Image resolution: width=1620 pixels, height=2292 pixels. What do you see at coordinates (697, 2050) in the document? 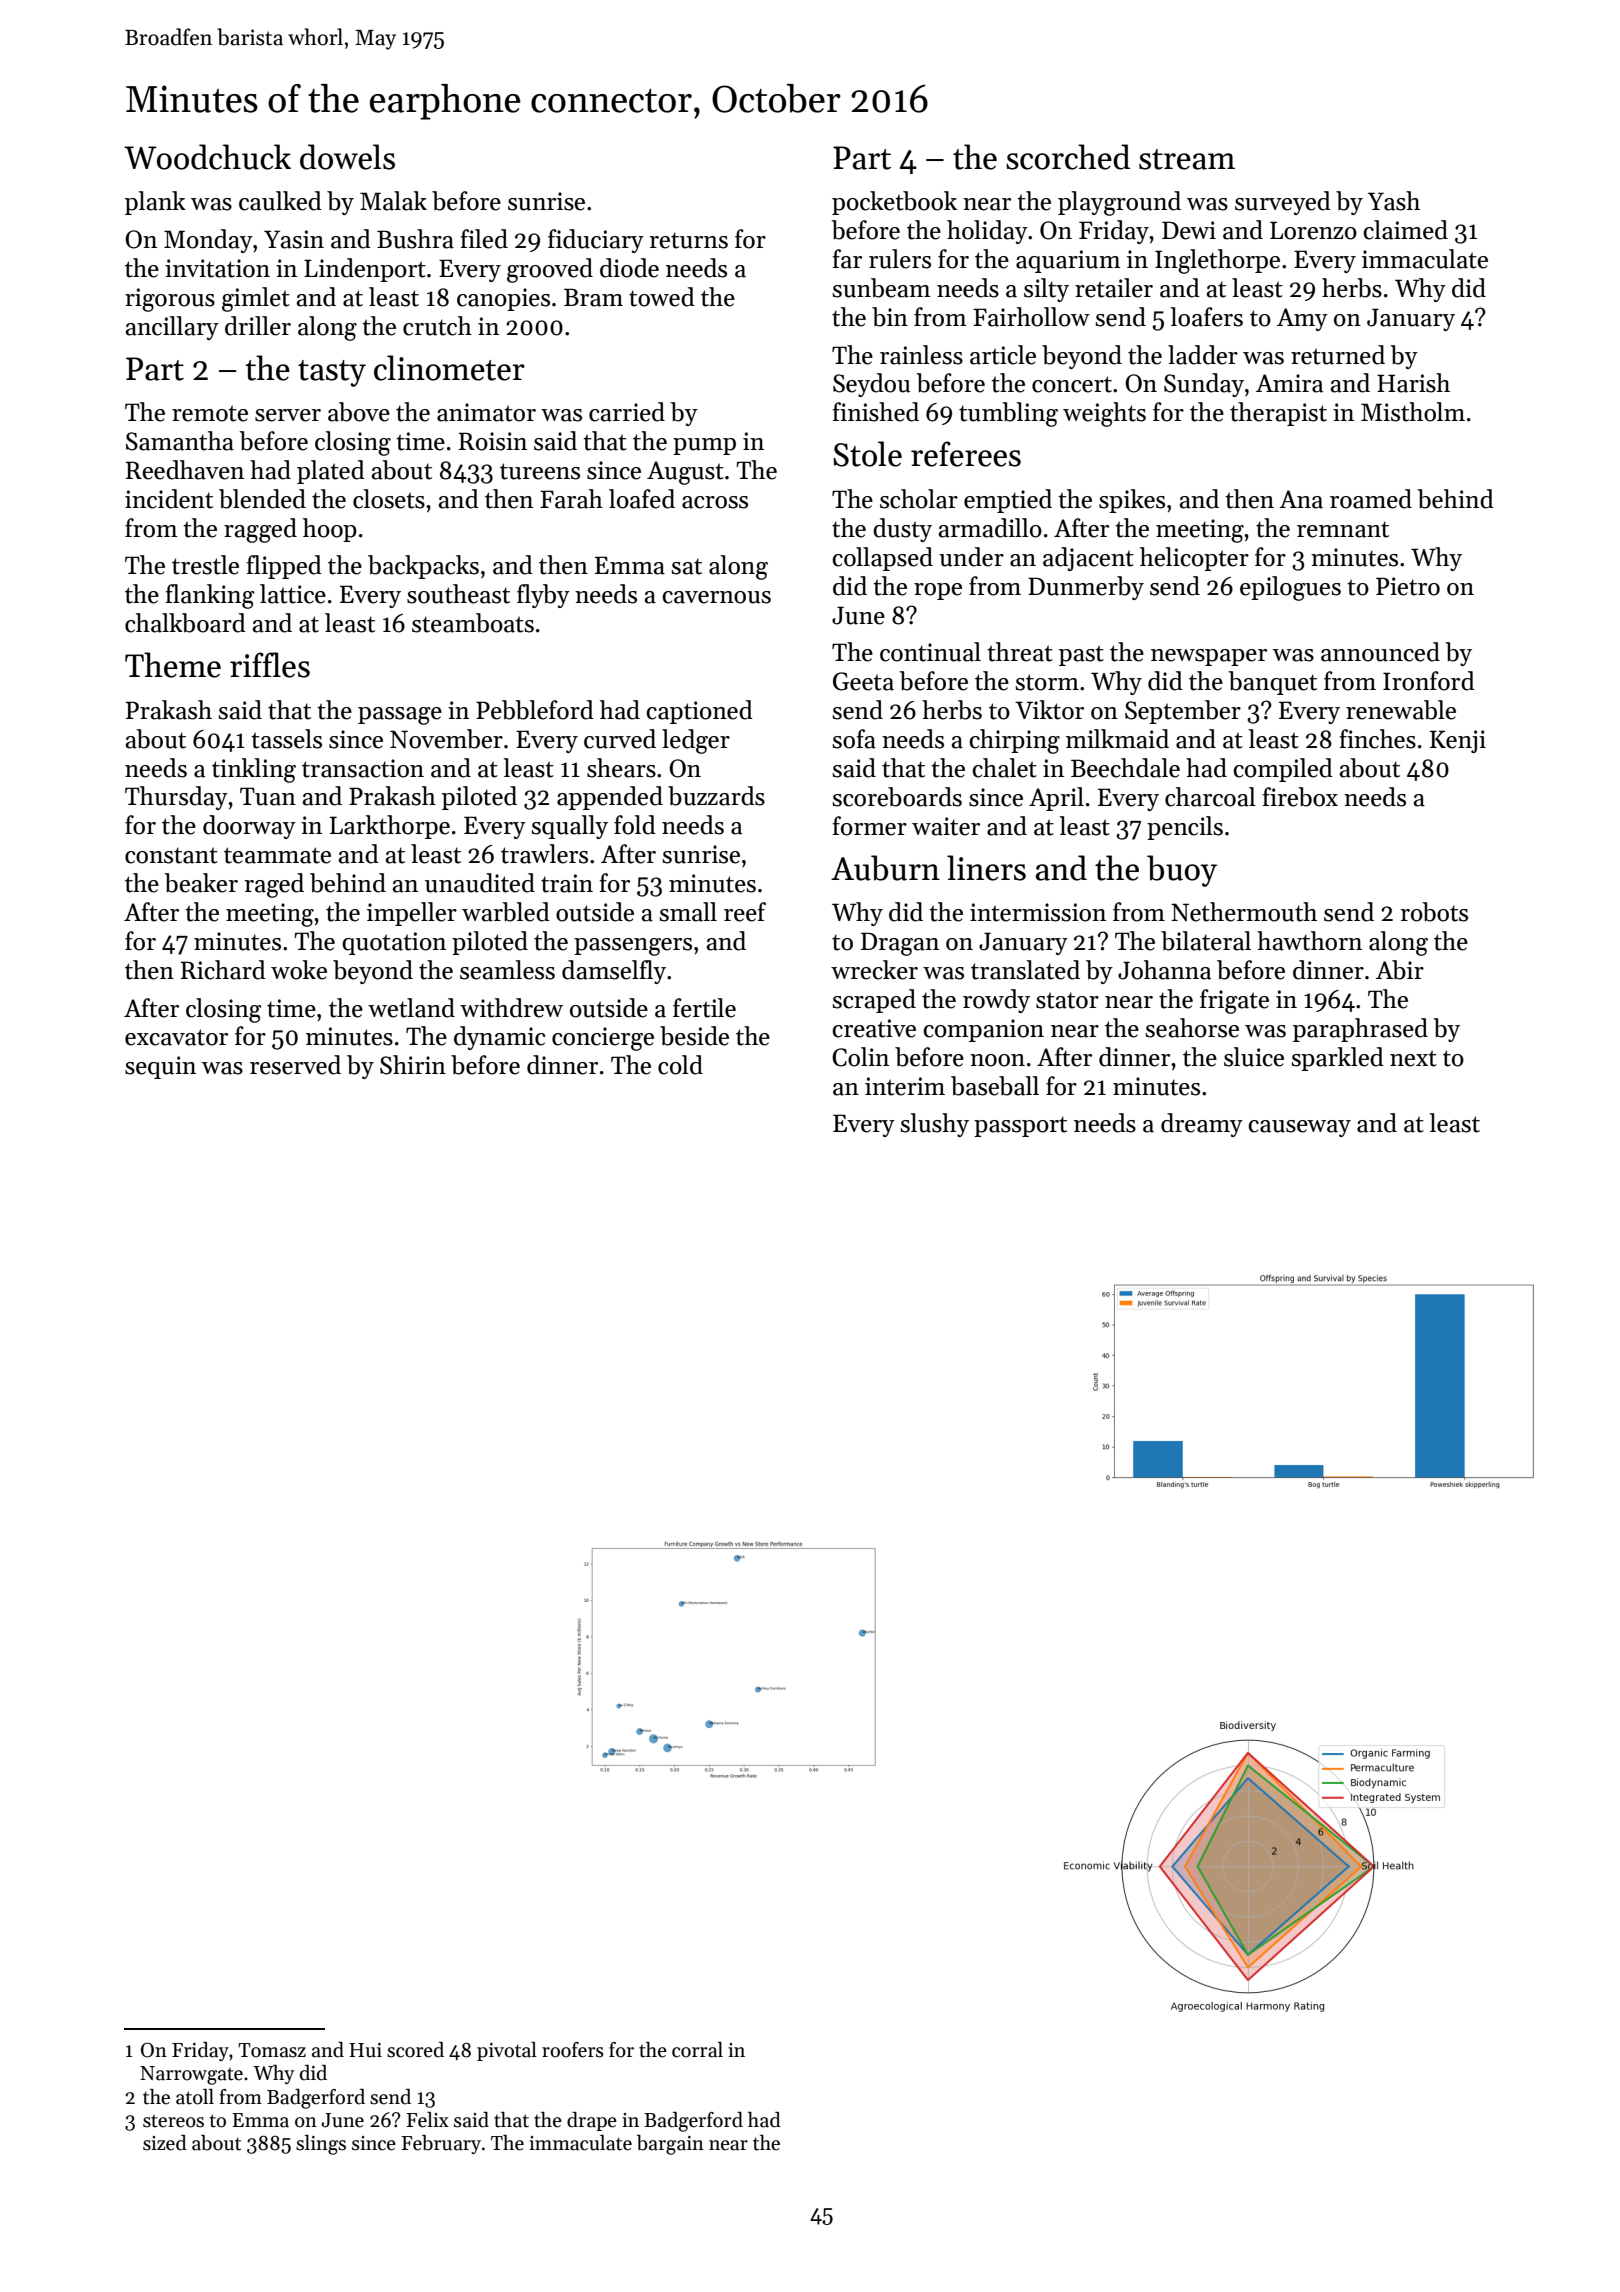
I see `corral` at bounding box center [697, 2050].
